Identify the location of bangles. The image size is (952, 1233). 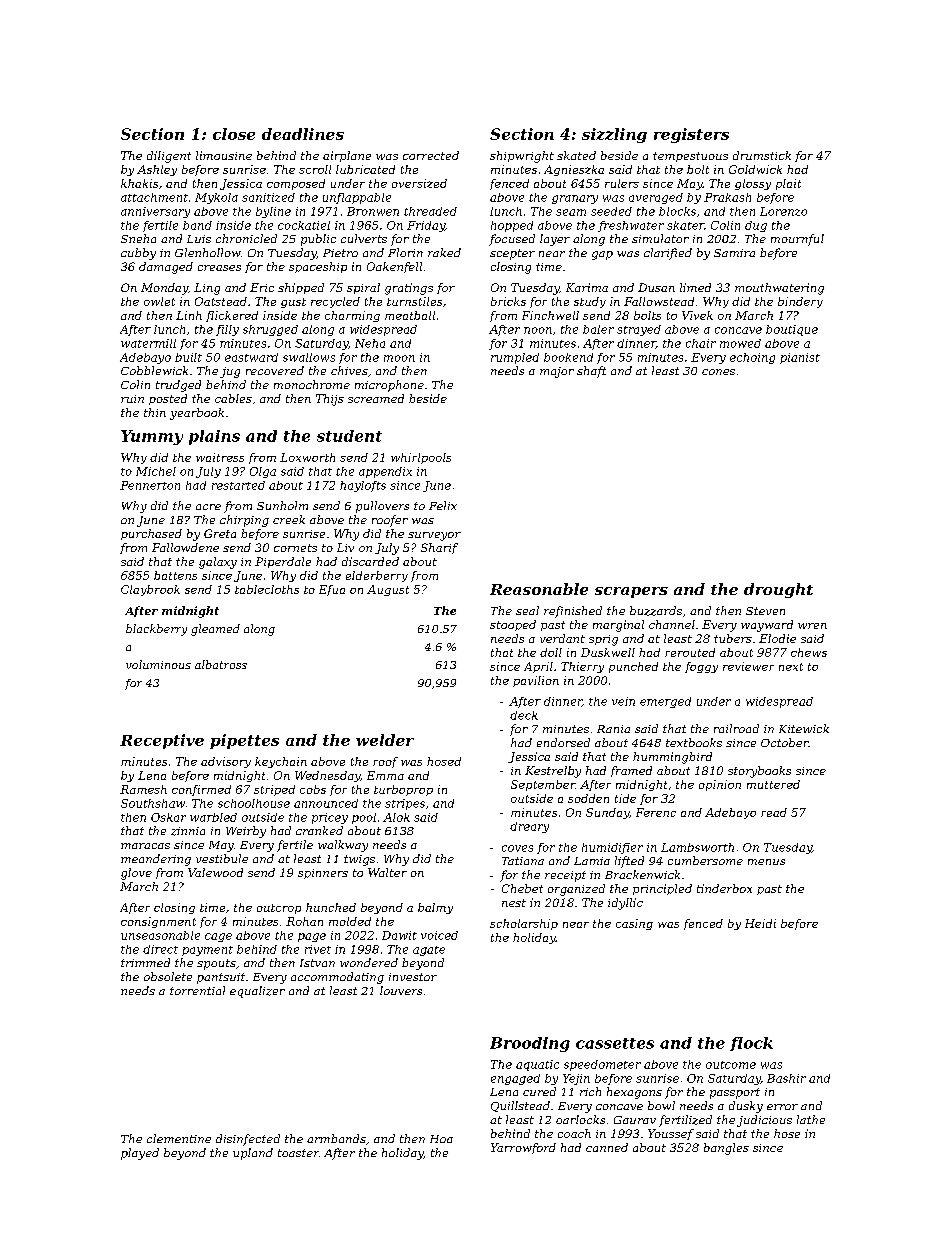
(726, 1149).
